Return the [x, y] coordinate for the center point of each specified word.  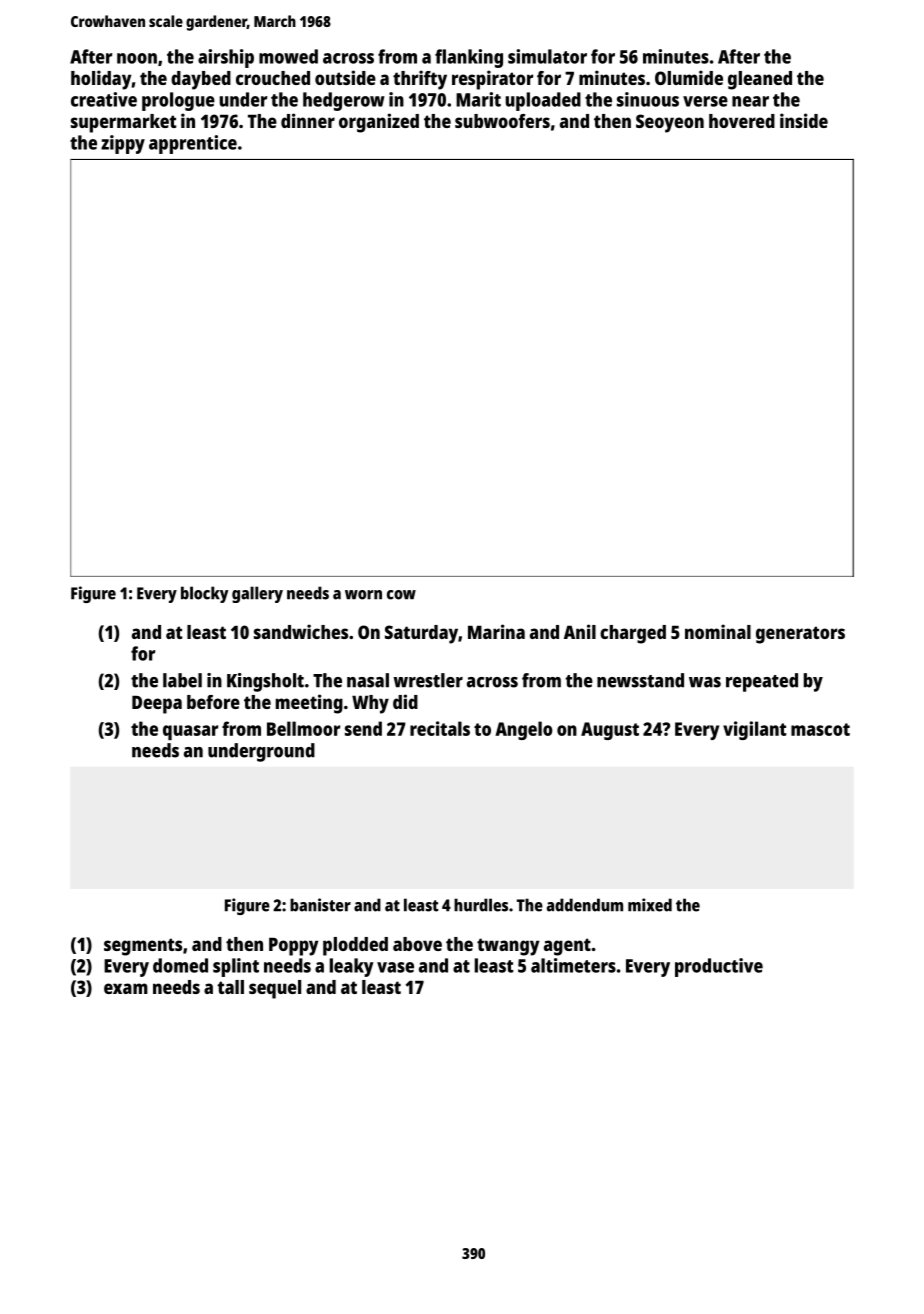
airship [226, 58]
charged [633, 634]
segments [143, 947]
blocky [204, 594]
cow [401, 595]
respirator [492, 80]
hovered [742, 121]
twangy [508, 947]
